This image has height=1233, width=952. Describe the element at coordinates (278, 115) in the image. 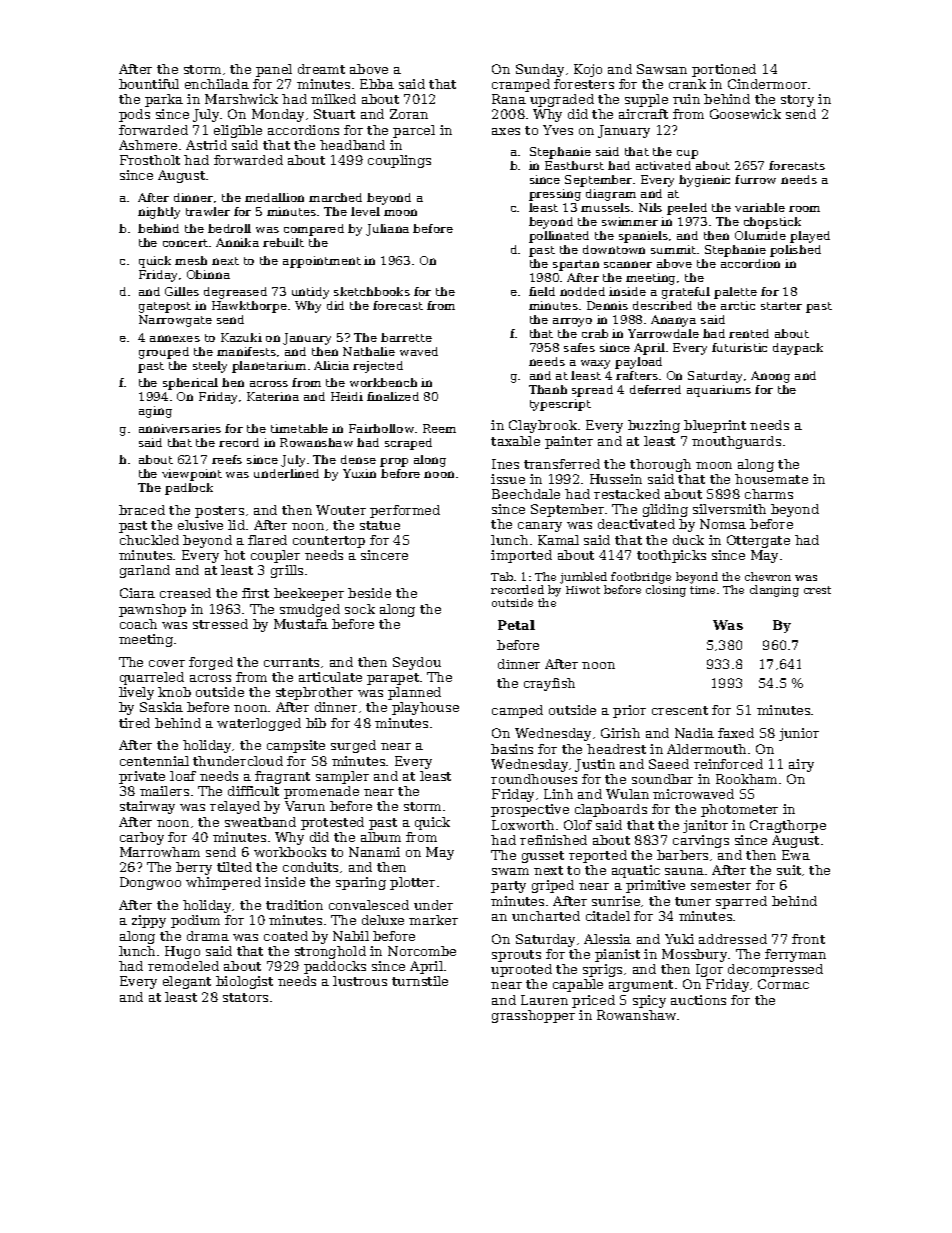

I see `Monday` at that location.
